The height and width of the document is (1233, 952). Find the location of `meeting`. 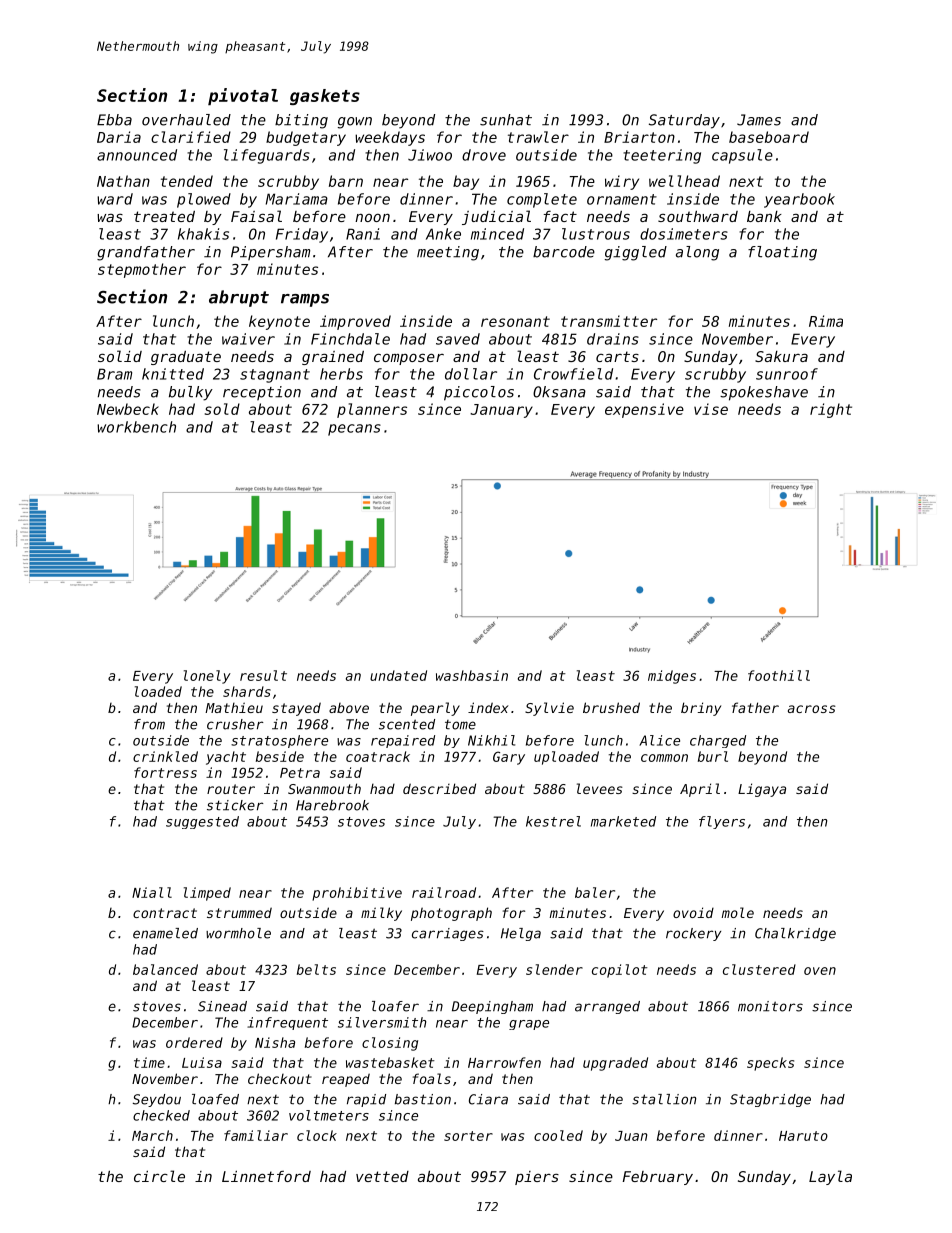

meeting is located at coordinates (448, 253).
